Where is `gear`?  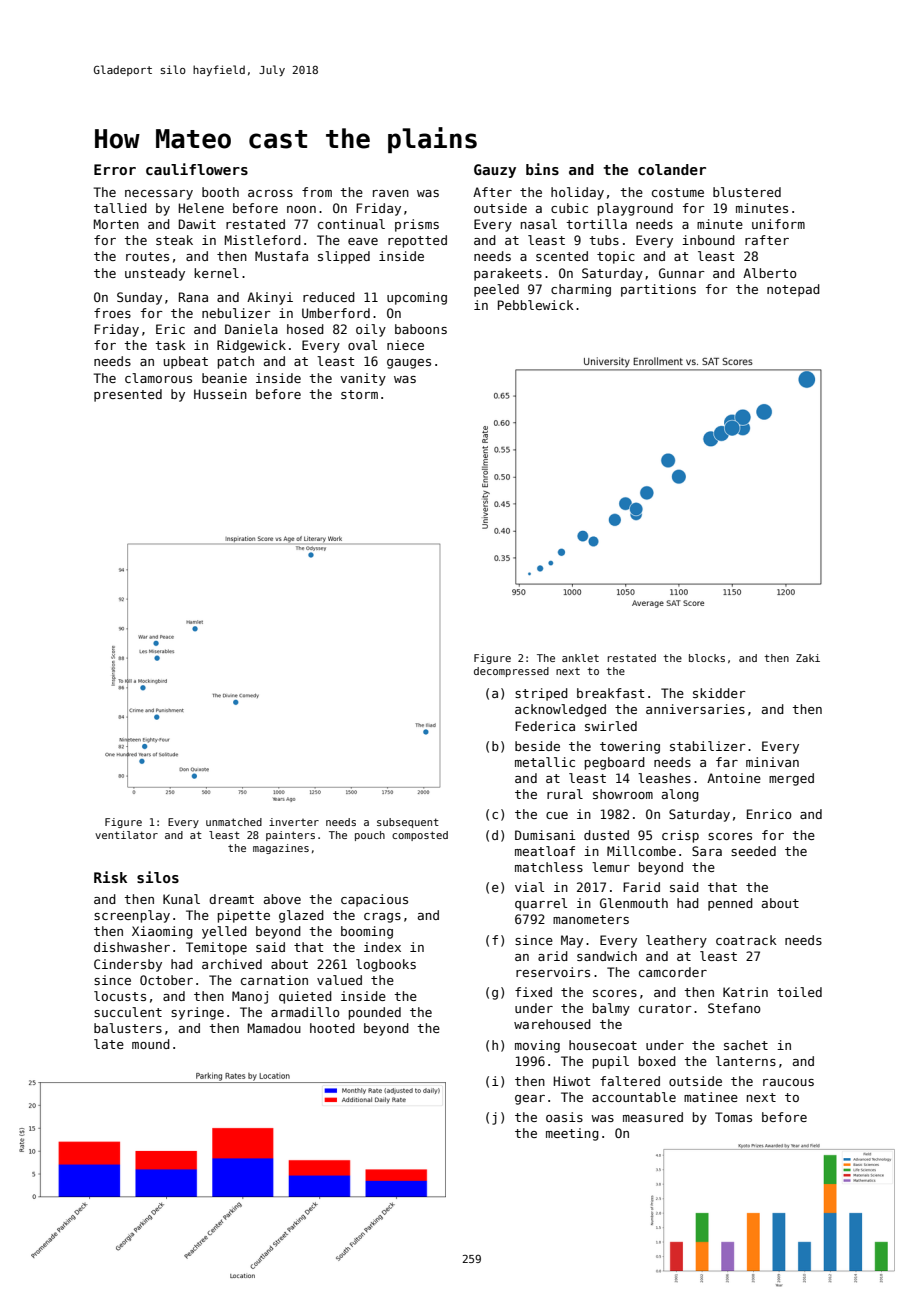
gear is located at coordinates (530, 1100).
